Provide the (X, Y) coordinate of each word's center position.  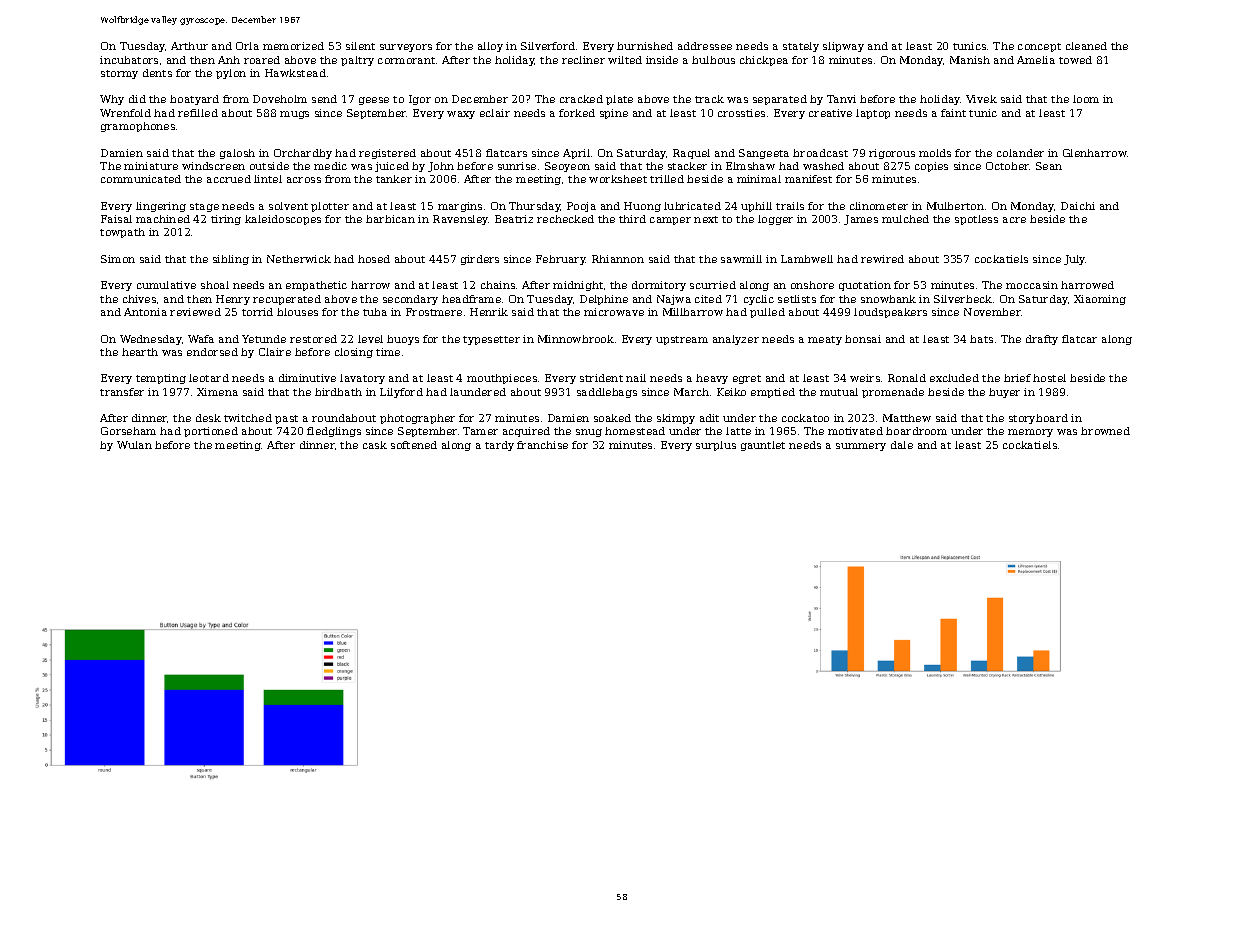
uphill (756, 207)
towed (1075, 60)
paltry (357, 61)
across (304, 180)
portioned (211, 432)
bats (981, 339)
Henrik (489, 312)
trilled (667, 179)
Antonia (145, 312)
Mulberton (955, 206)
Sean (1049, 166)
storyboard (1038, 419)
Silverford (548, 46)
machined (163, 219)
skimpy (676, 419)
